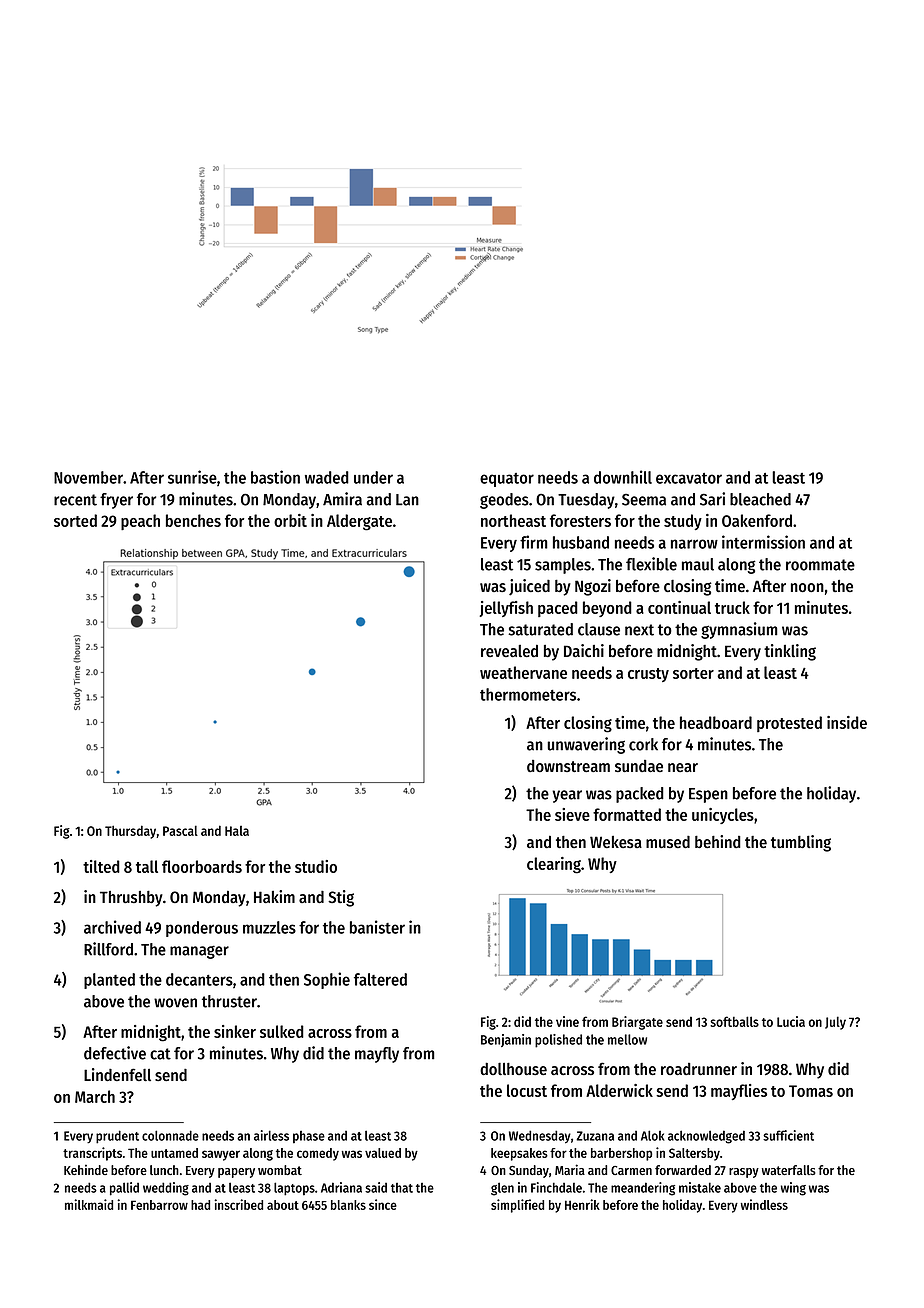  What do you see at coordinates (791, 1021) in the screenshot?
I see `Lucia` at bounding box center [791, 1021].
